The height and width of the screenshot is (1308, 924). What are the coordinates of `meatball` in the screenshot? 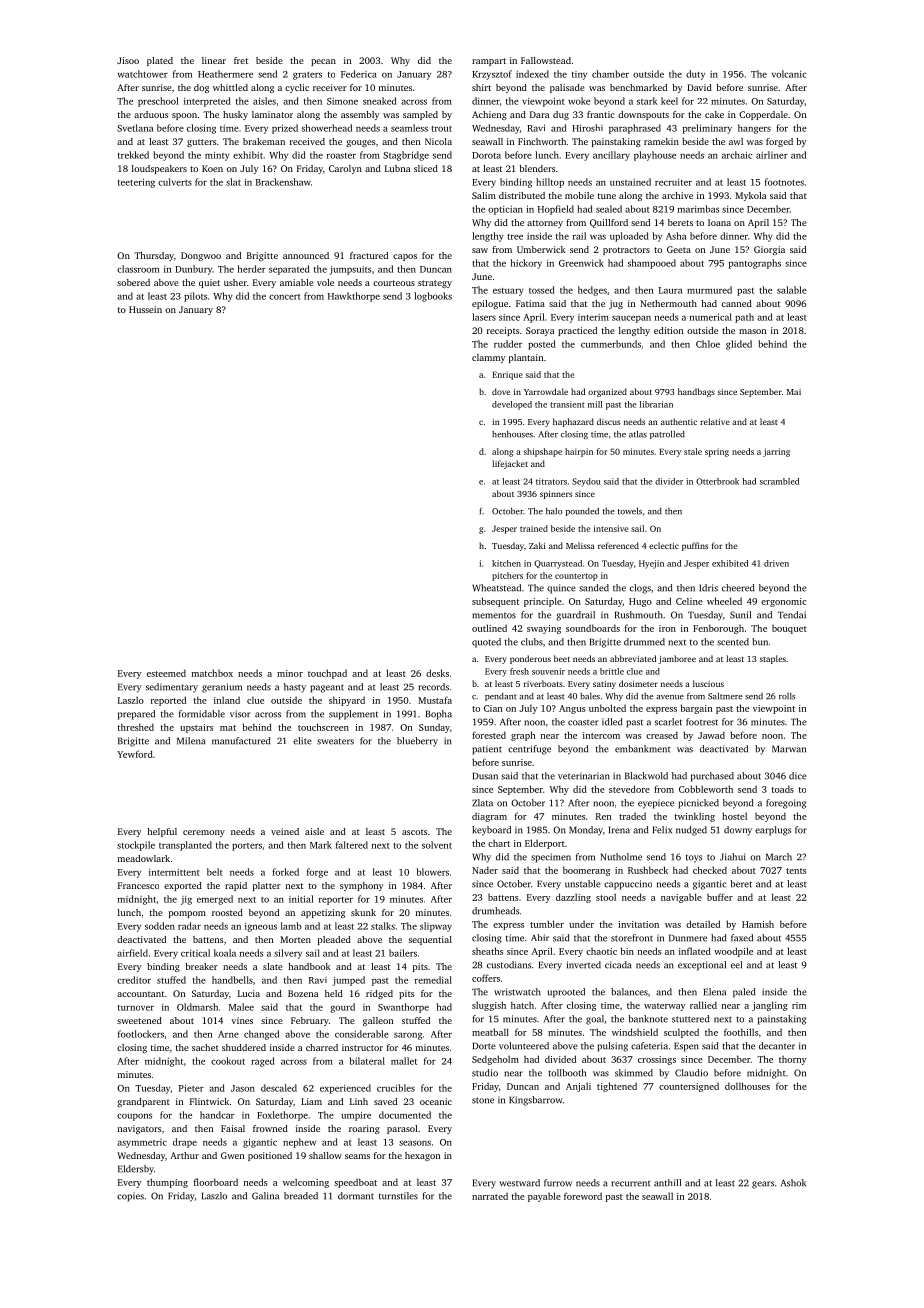 It's located at (490, 1032).
